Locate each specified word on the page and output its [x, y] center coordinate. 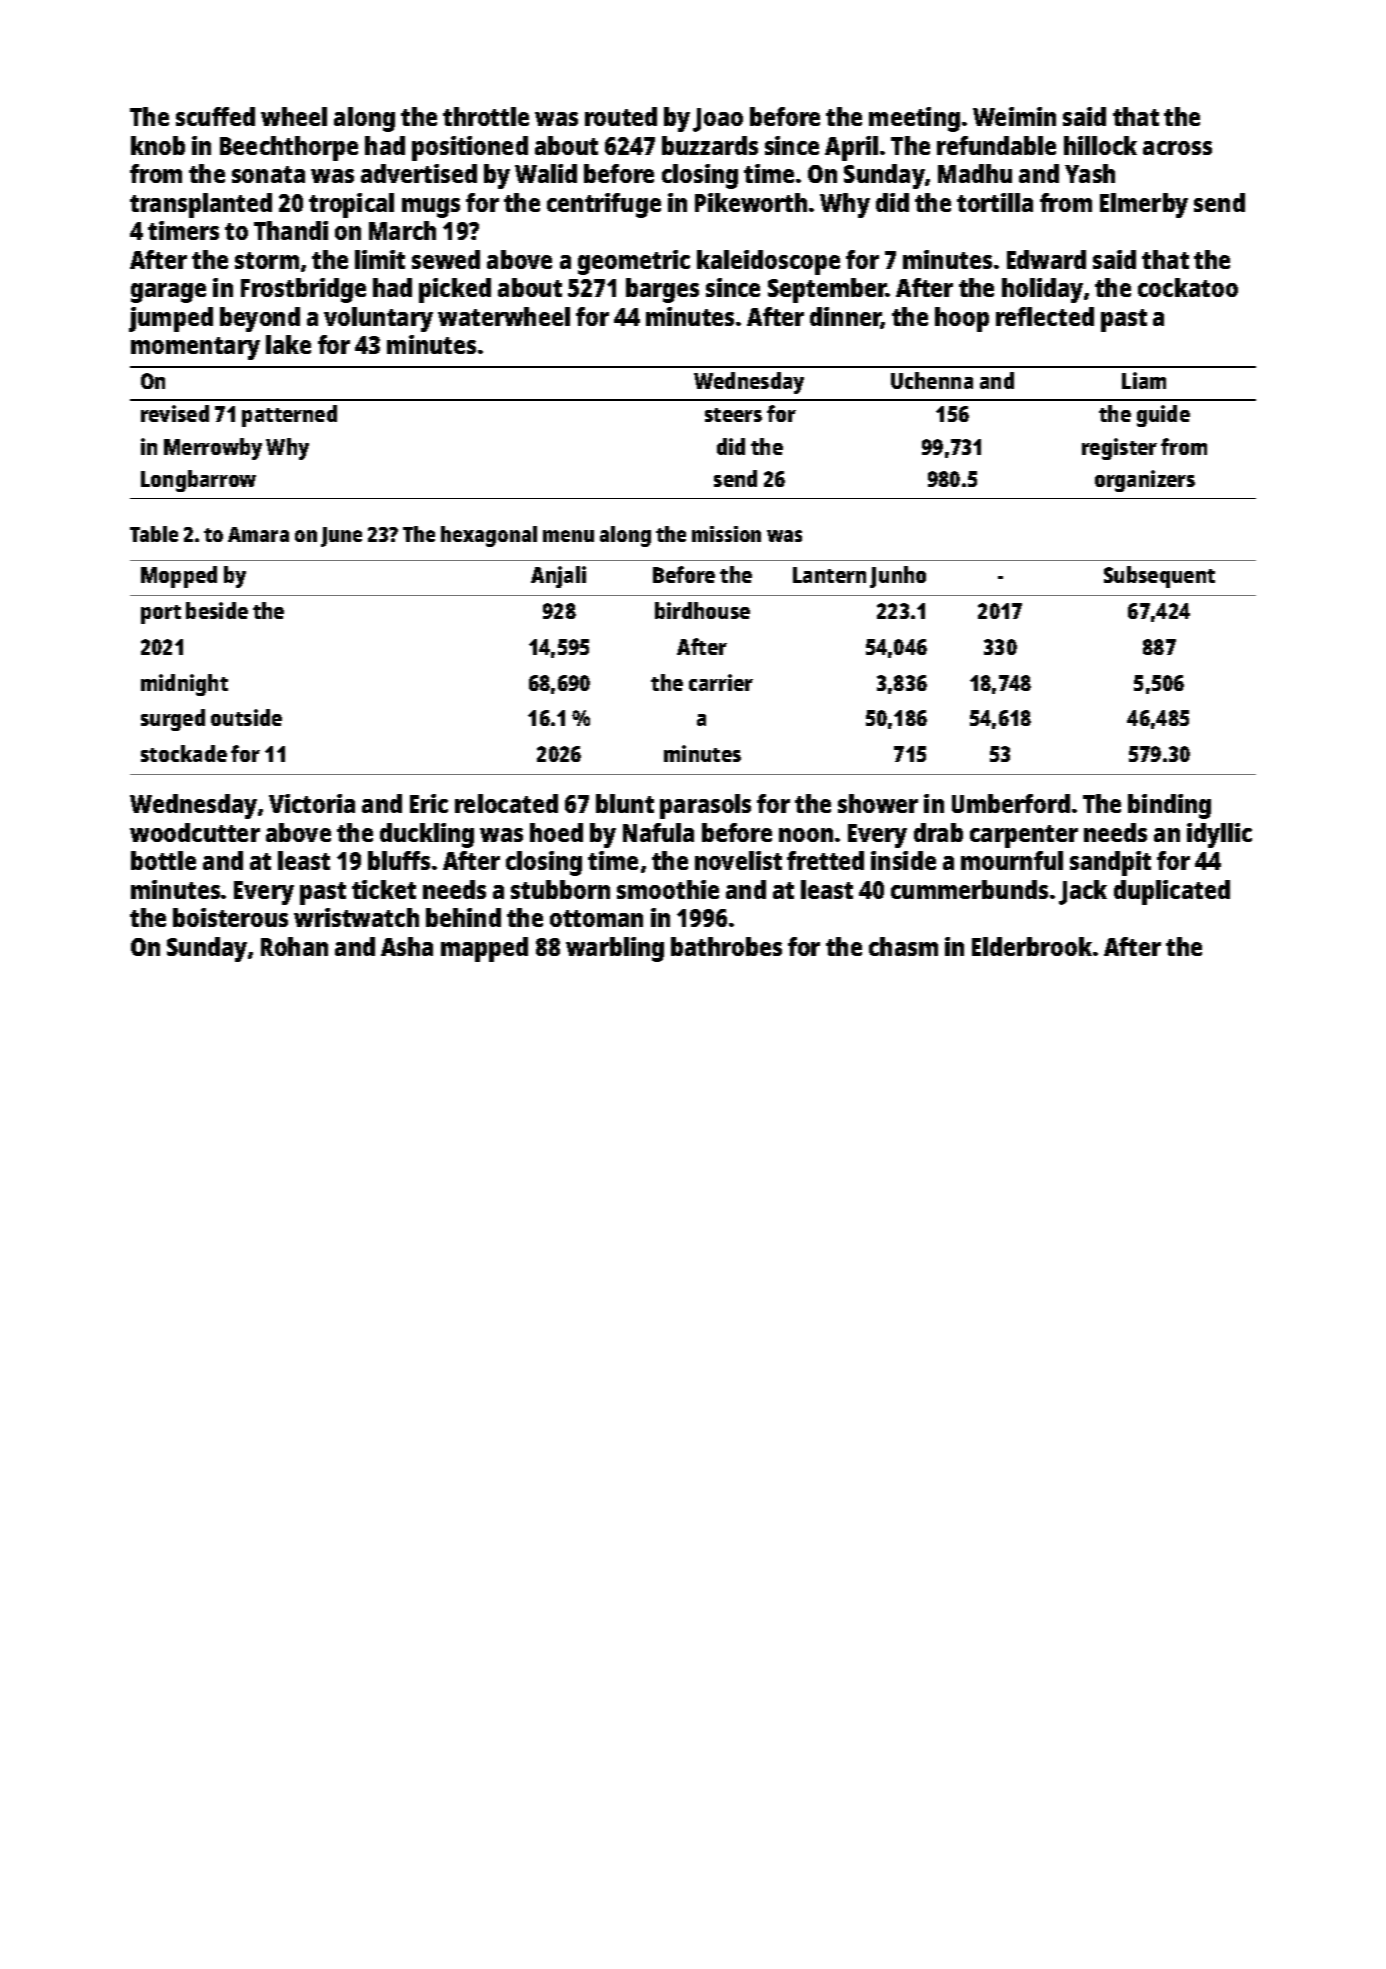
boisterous [230, 917]
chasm [903, 946]
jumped [171, 319]
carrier [721, 682]
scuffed [215, 116]
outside [246, 717]
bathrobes [726, 946]
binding [1169, 806]
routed [621, 116]
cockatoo [1188, 287]
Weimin [1014, 116]
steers [733, 415]
